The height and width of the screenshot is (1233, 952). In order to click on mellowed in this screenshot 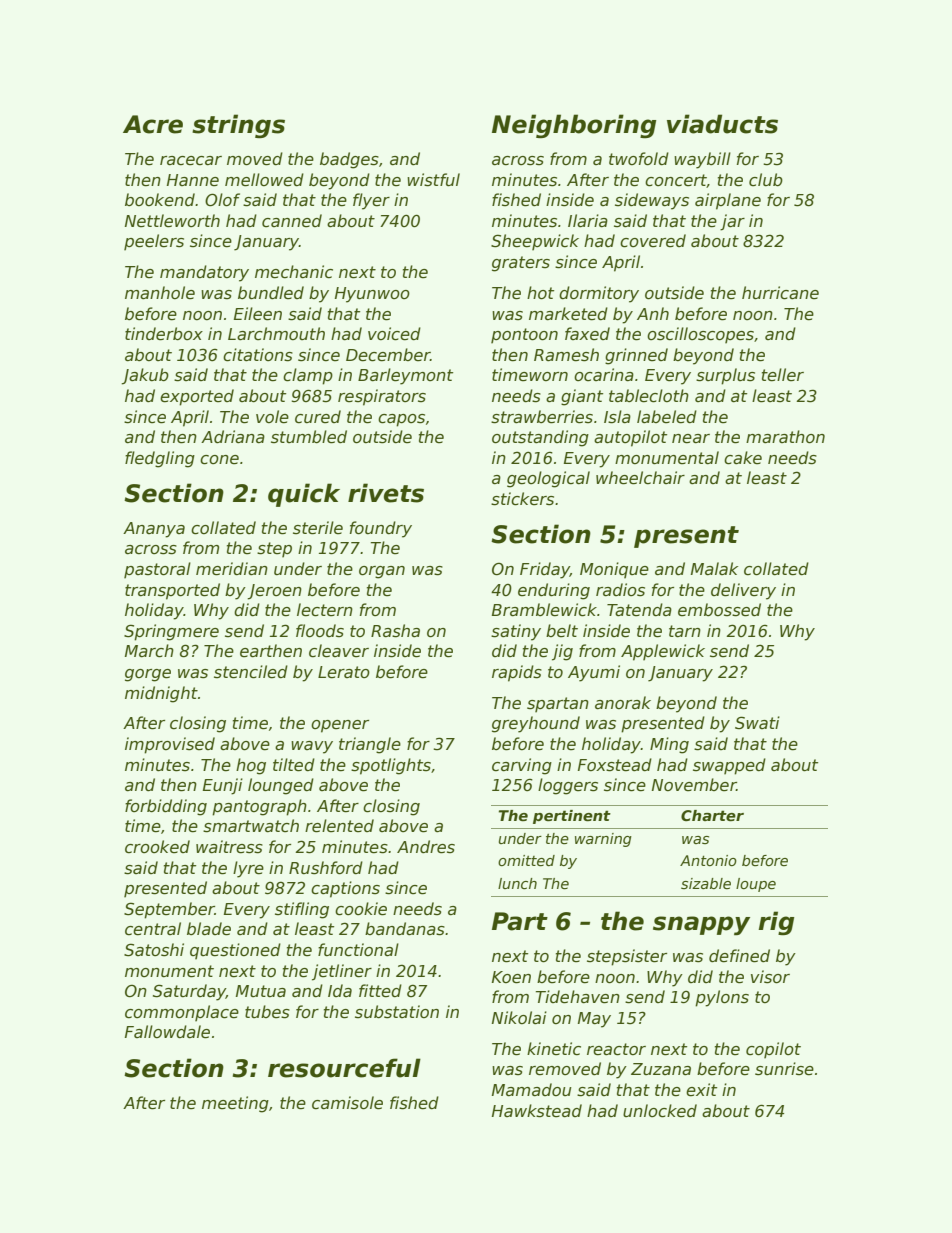, I will do `click(264, 180)`.
